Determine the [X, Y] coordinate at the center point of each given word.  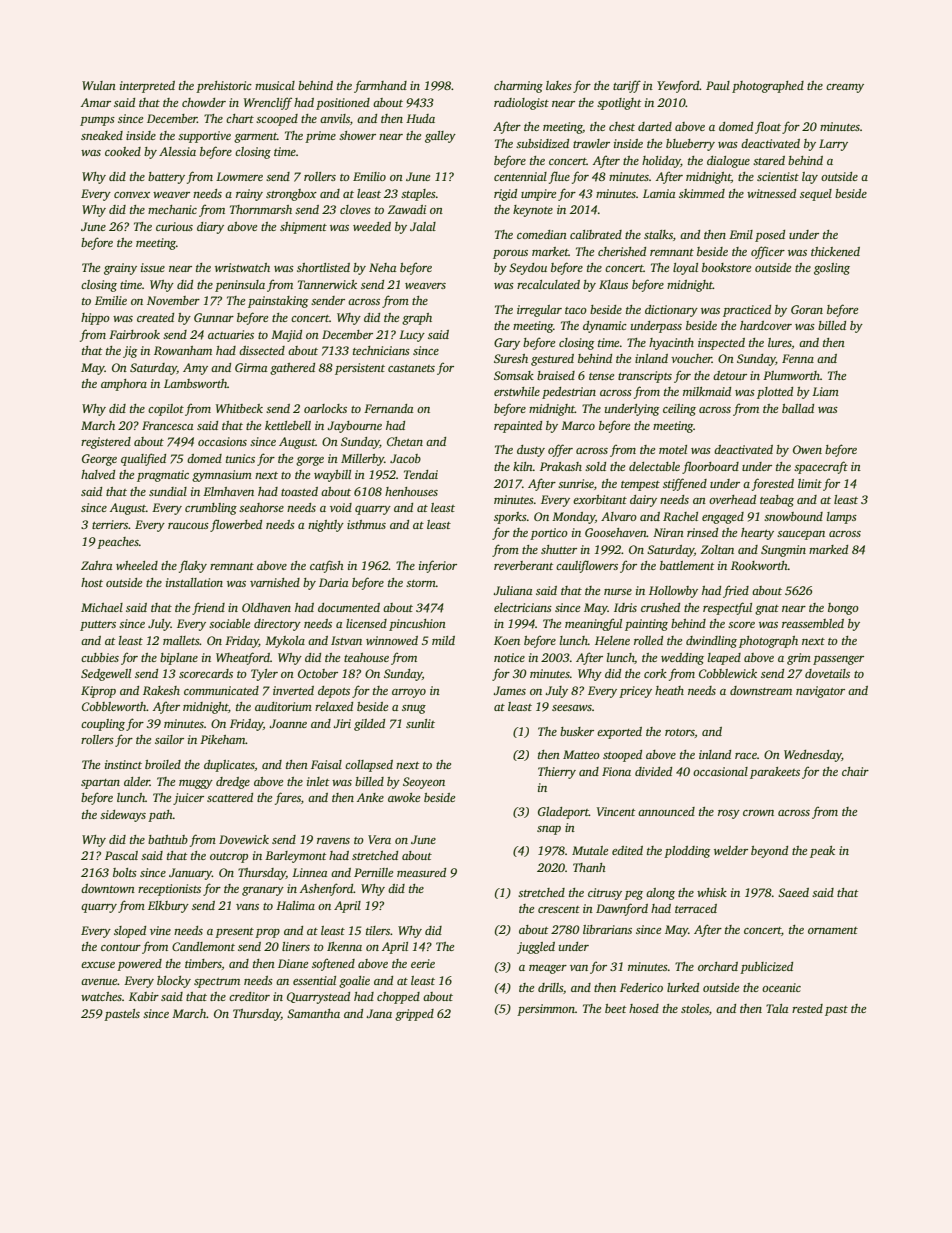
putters [98, 626]
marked [828, 549]
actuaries [231, 334]
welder [731, 850]
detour [730, 375]
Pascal [121, 855]
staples [418, 195]
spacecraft [821, 467]
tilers [378, 930]
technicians [381, 350]
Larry [833, 145]
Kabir [144, 996]
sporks [510, 518]
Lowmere [239, 176]
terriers [110, 524]
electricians [523, 607]
